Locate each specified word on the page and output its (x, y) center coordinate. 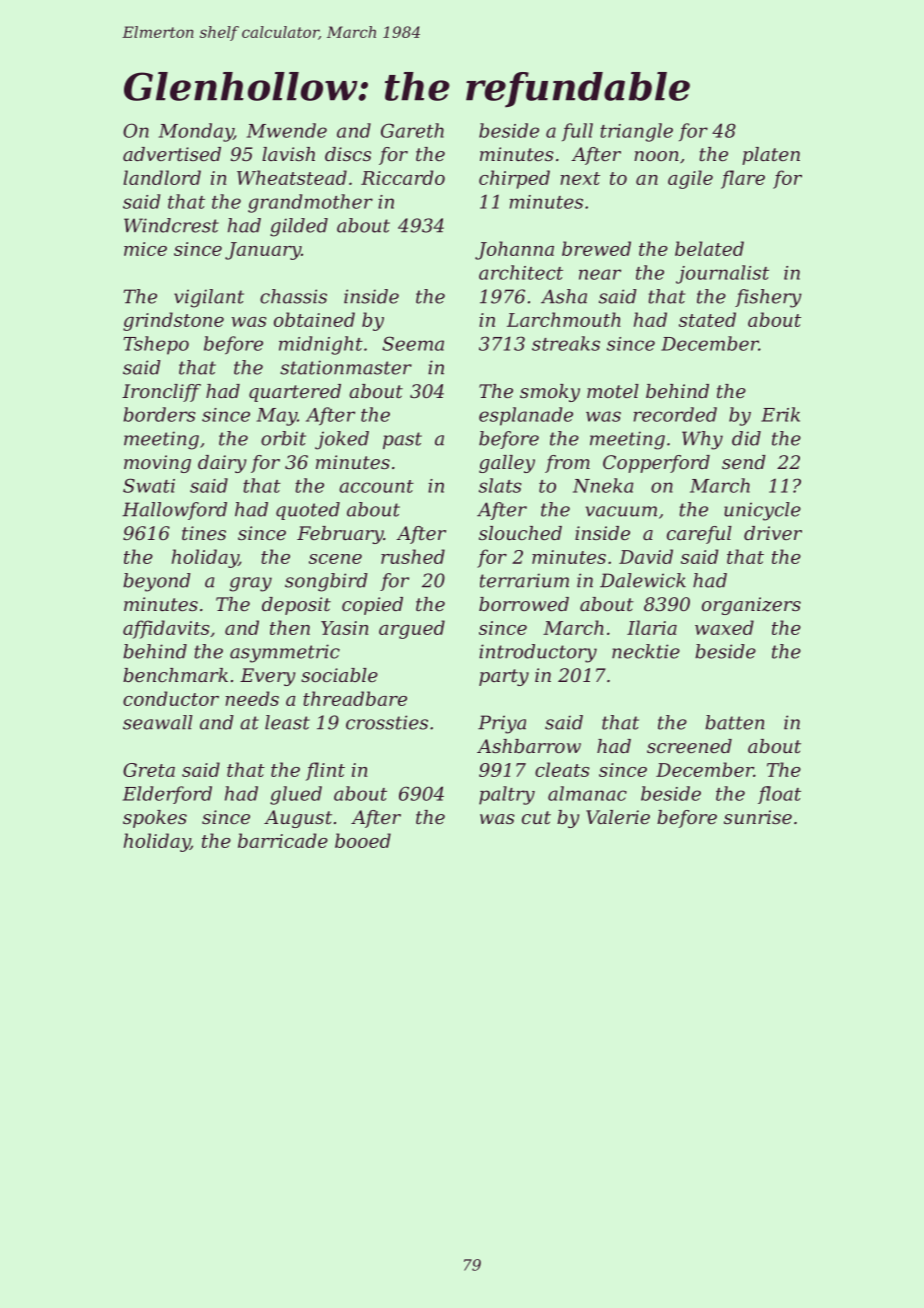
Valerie (618, 817)
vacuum (621, 511)
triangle (636, 132)
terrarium (524, 580)
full (577, 132)
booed (363, 840)
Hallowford (174, 511)
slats (500, 485)
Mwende (287, 130)
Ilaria (652, 627)
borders (159, 414)
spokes (155, 819)
